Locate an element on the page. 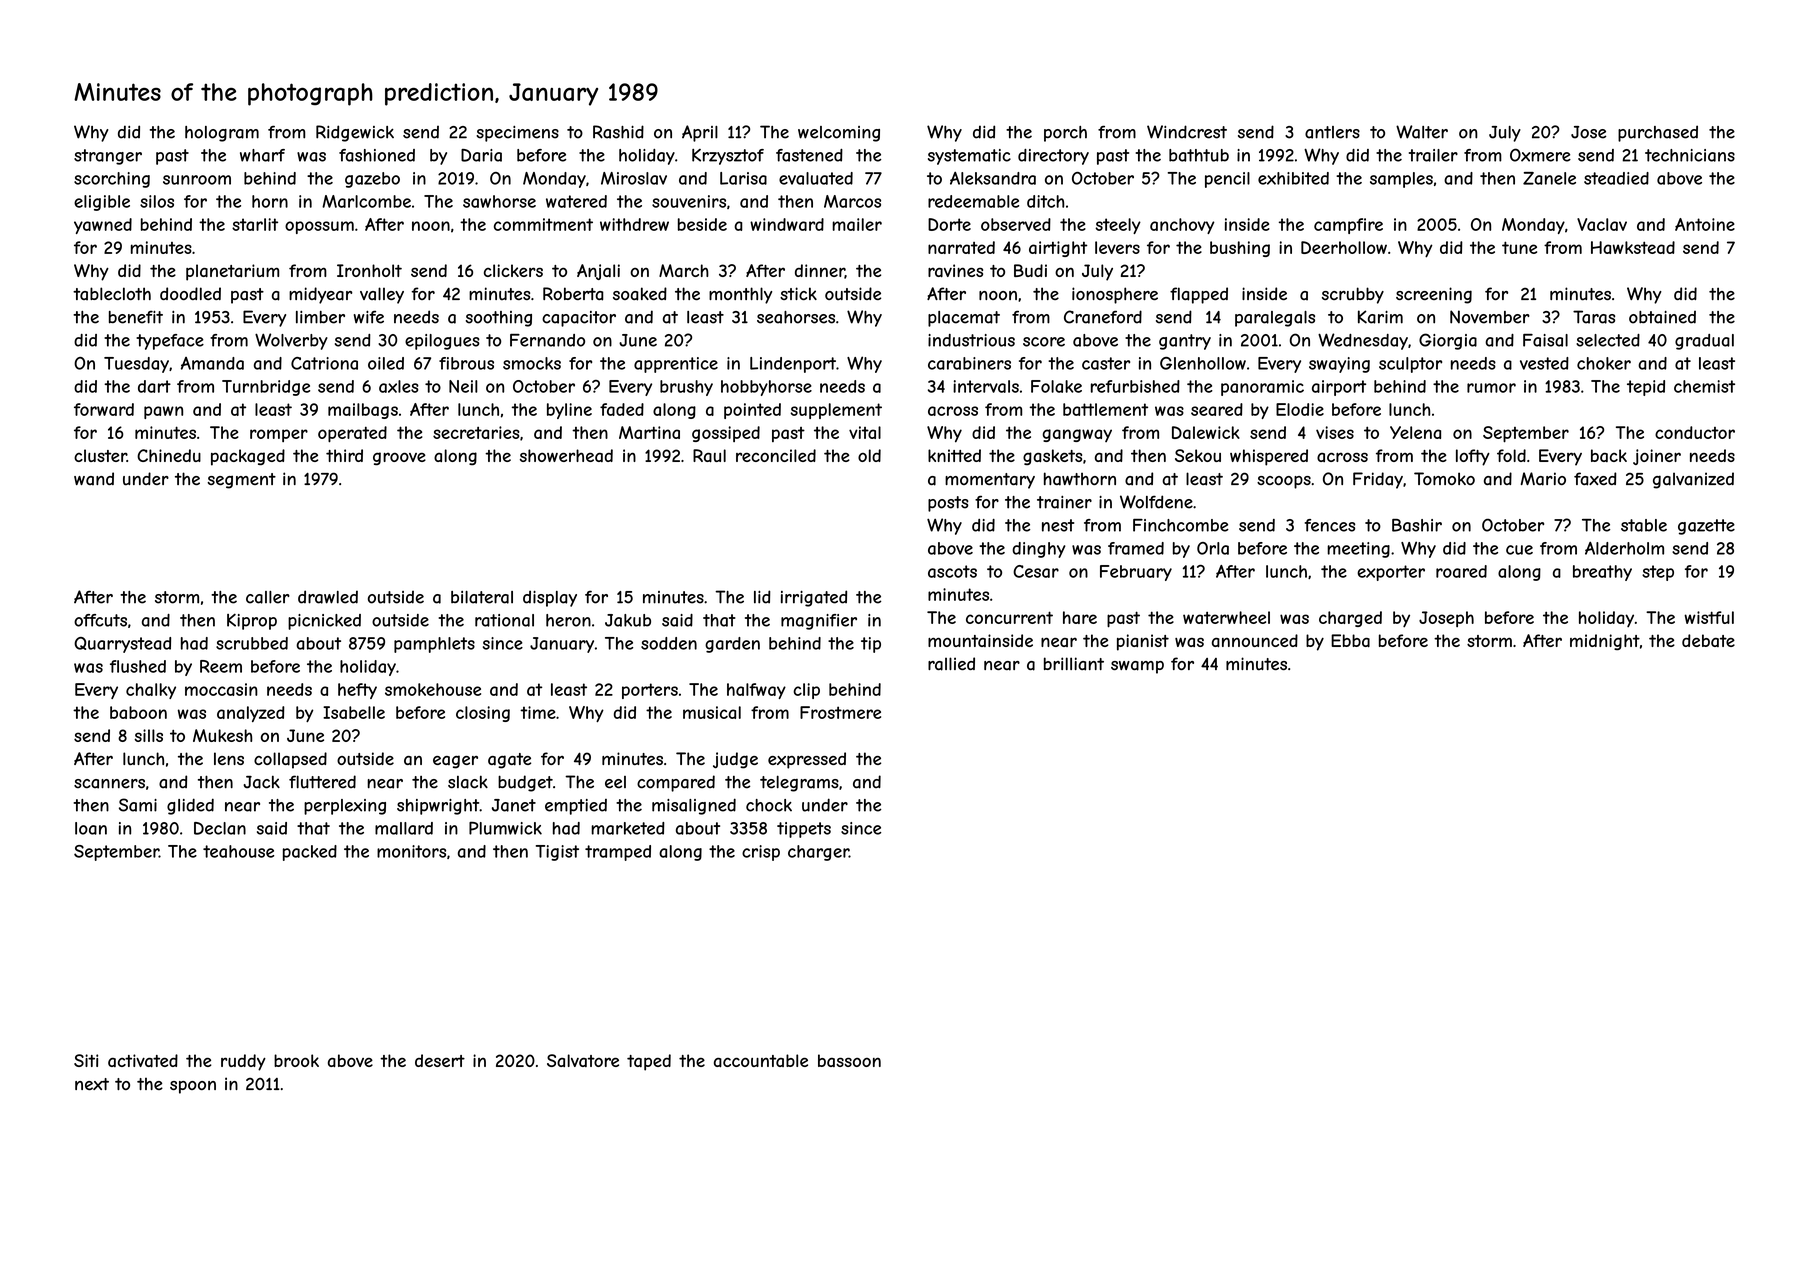 This image has height=1279, width=1809. packed is located at coordinates (310, 853).
